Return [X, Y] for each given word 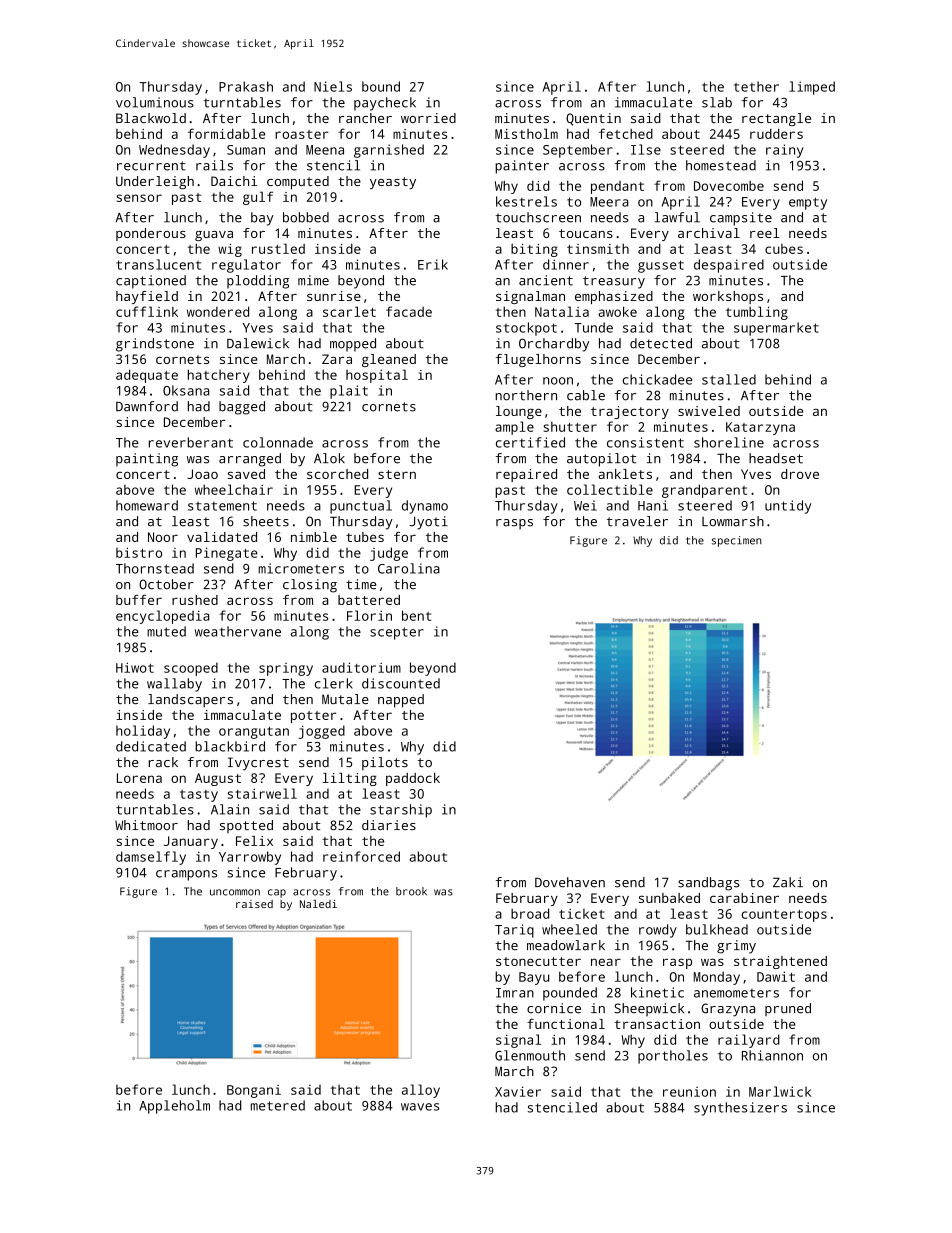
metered [278, 1105]
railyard [749, 1041]
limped [812, 88]
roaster [302, 134]
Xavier [518, 1091]
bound [381, 86]
